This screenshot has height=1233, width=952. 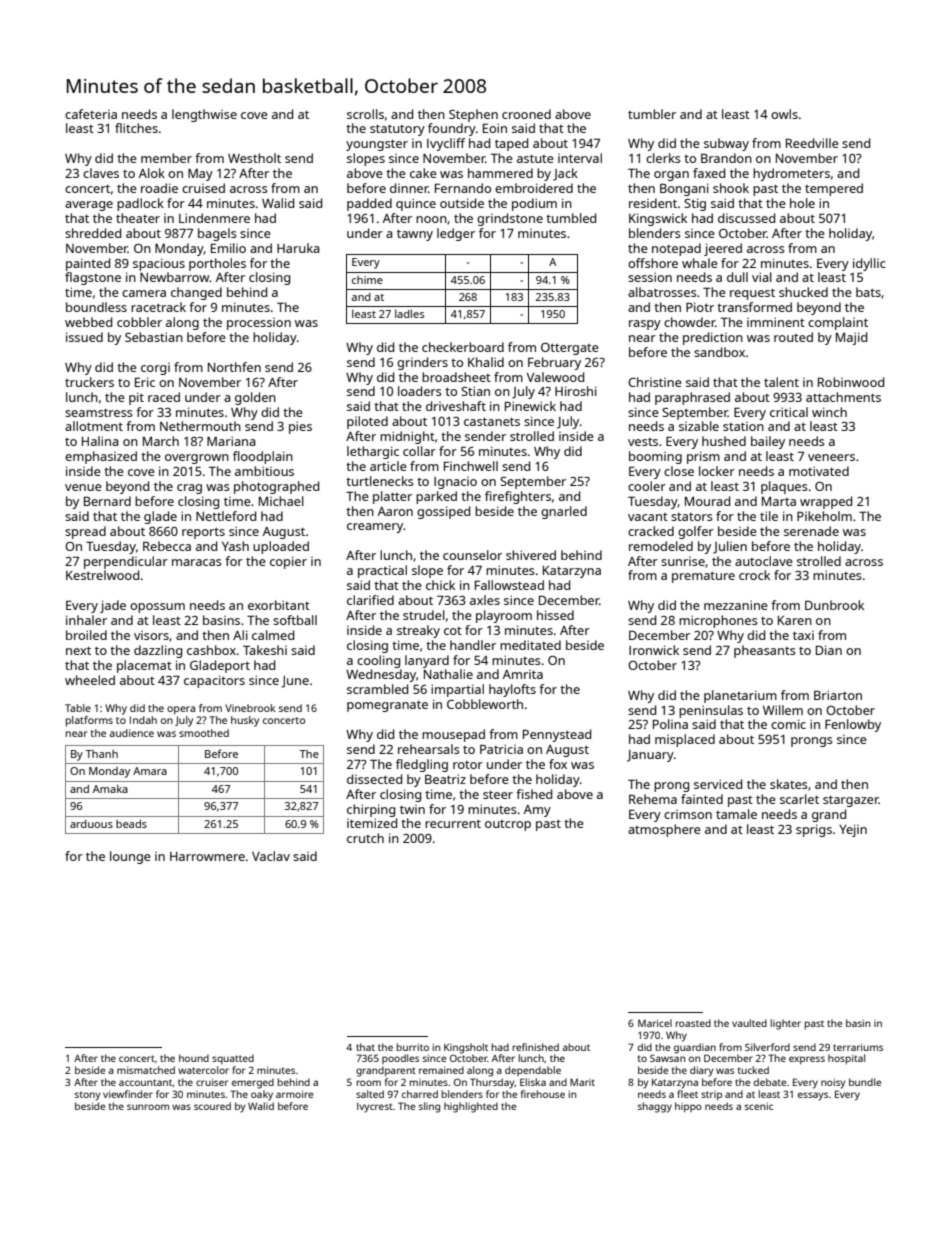 I want to click on burrito, so click(x=413, y=1047).
